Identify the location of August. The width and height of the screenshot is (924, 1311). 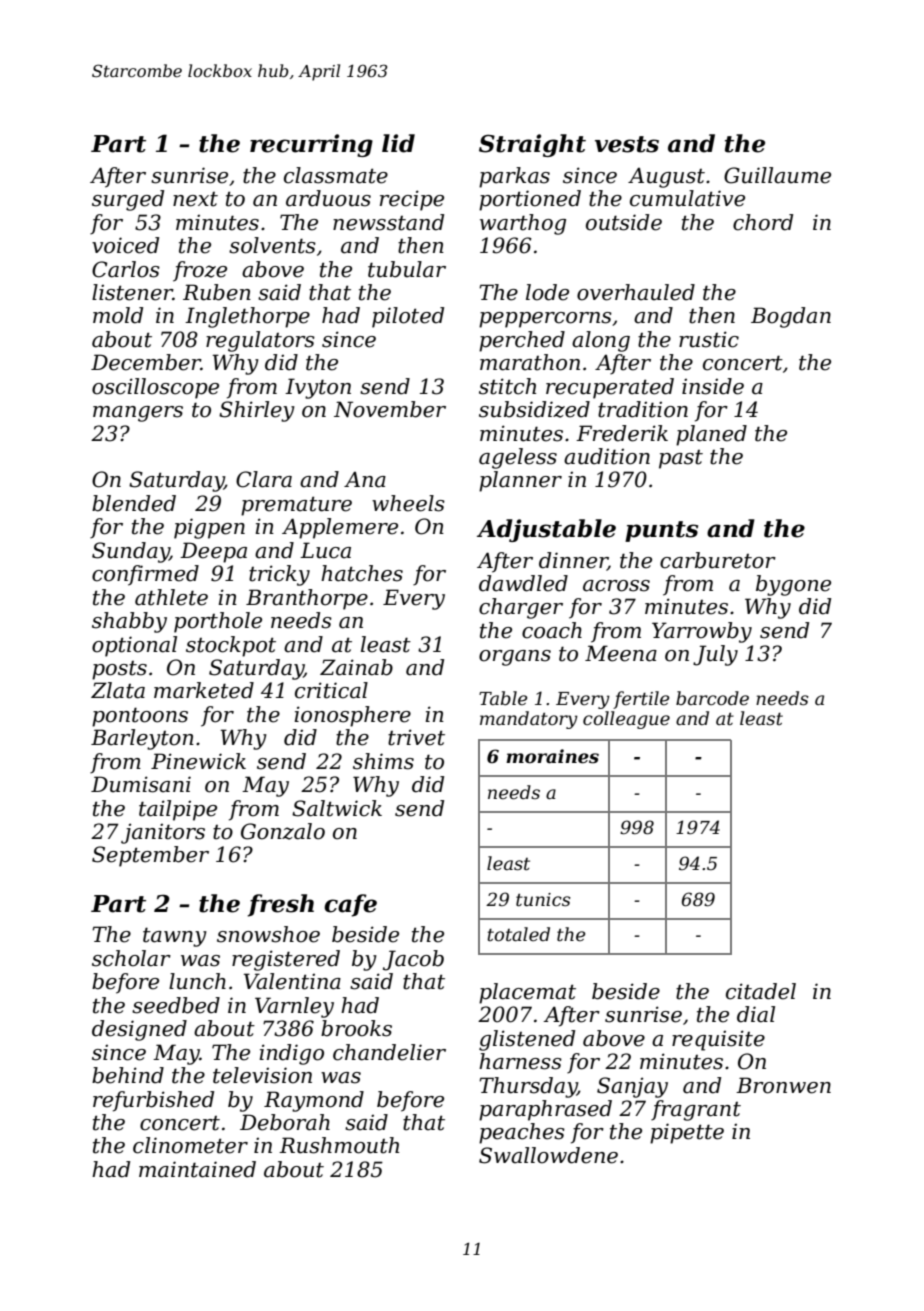
(666, 178).
